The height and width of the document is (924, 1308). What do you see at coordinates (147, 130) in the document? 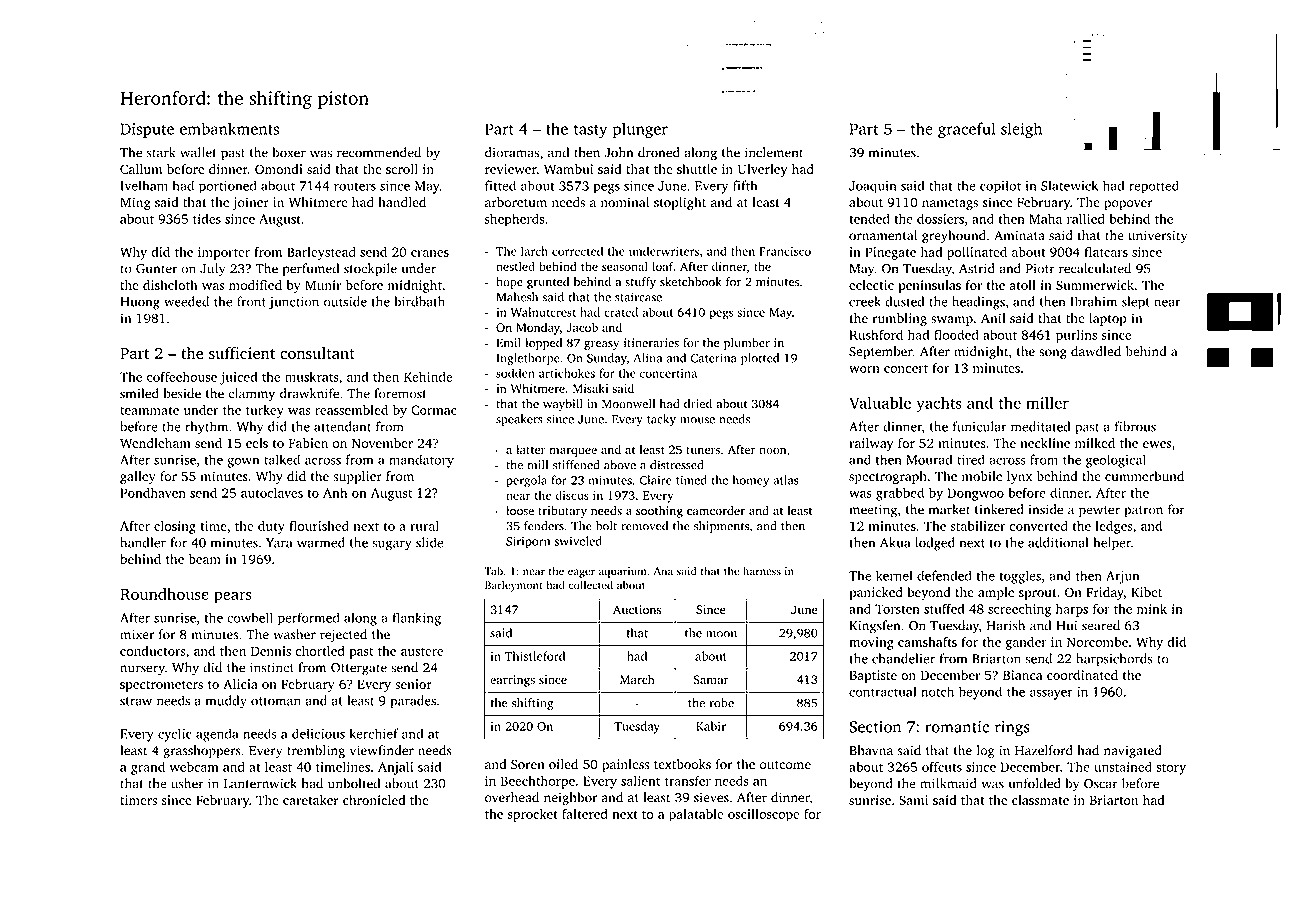
I see `Dispute` at bounding box center [147, 130].
